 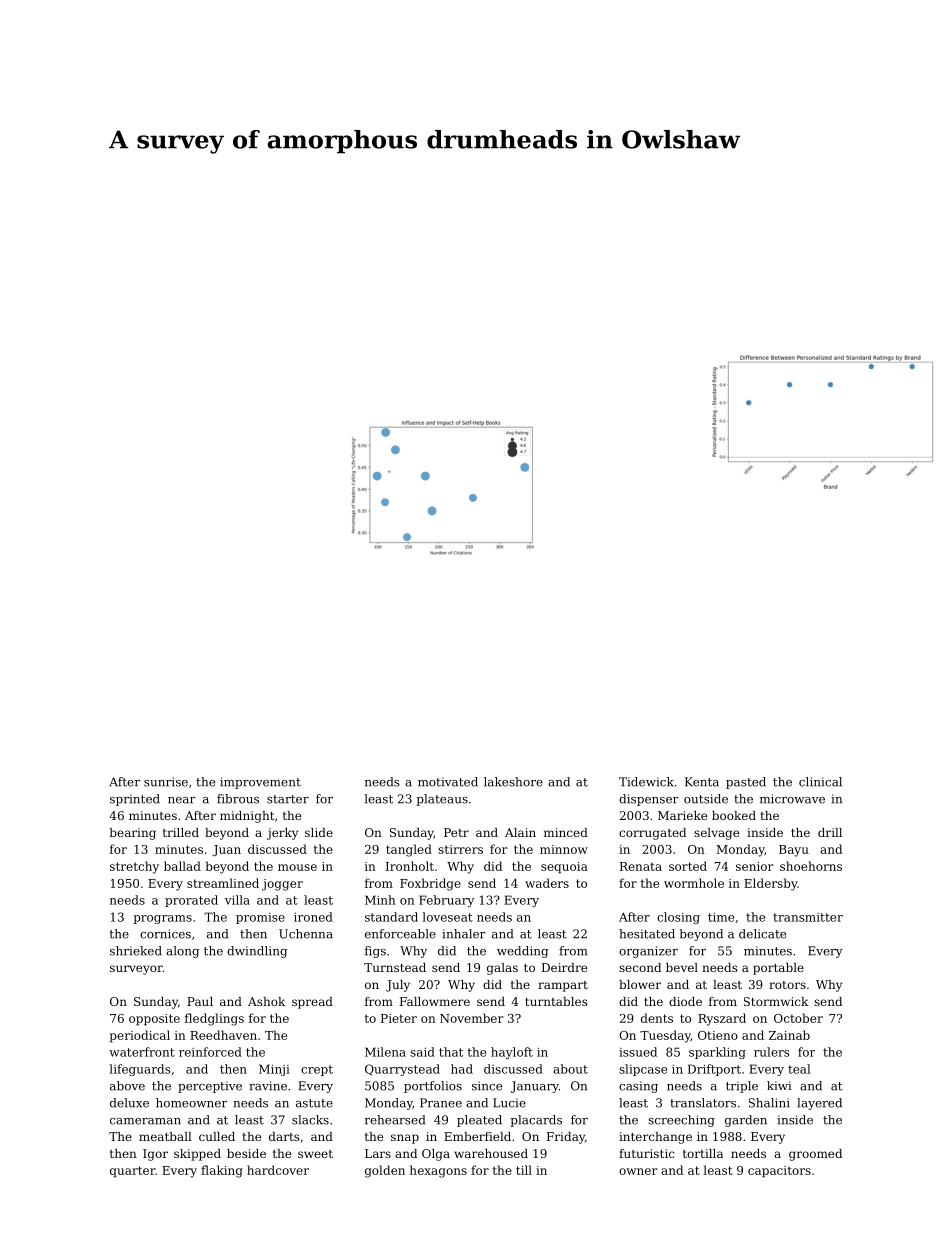 I want to click on flaking, so click(x=222, y=1171).
